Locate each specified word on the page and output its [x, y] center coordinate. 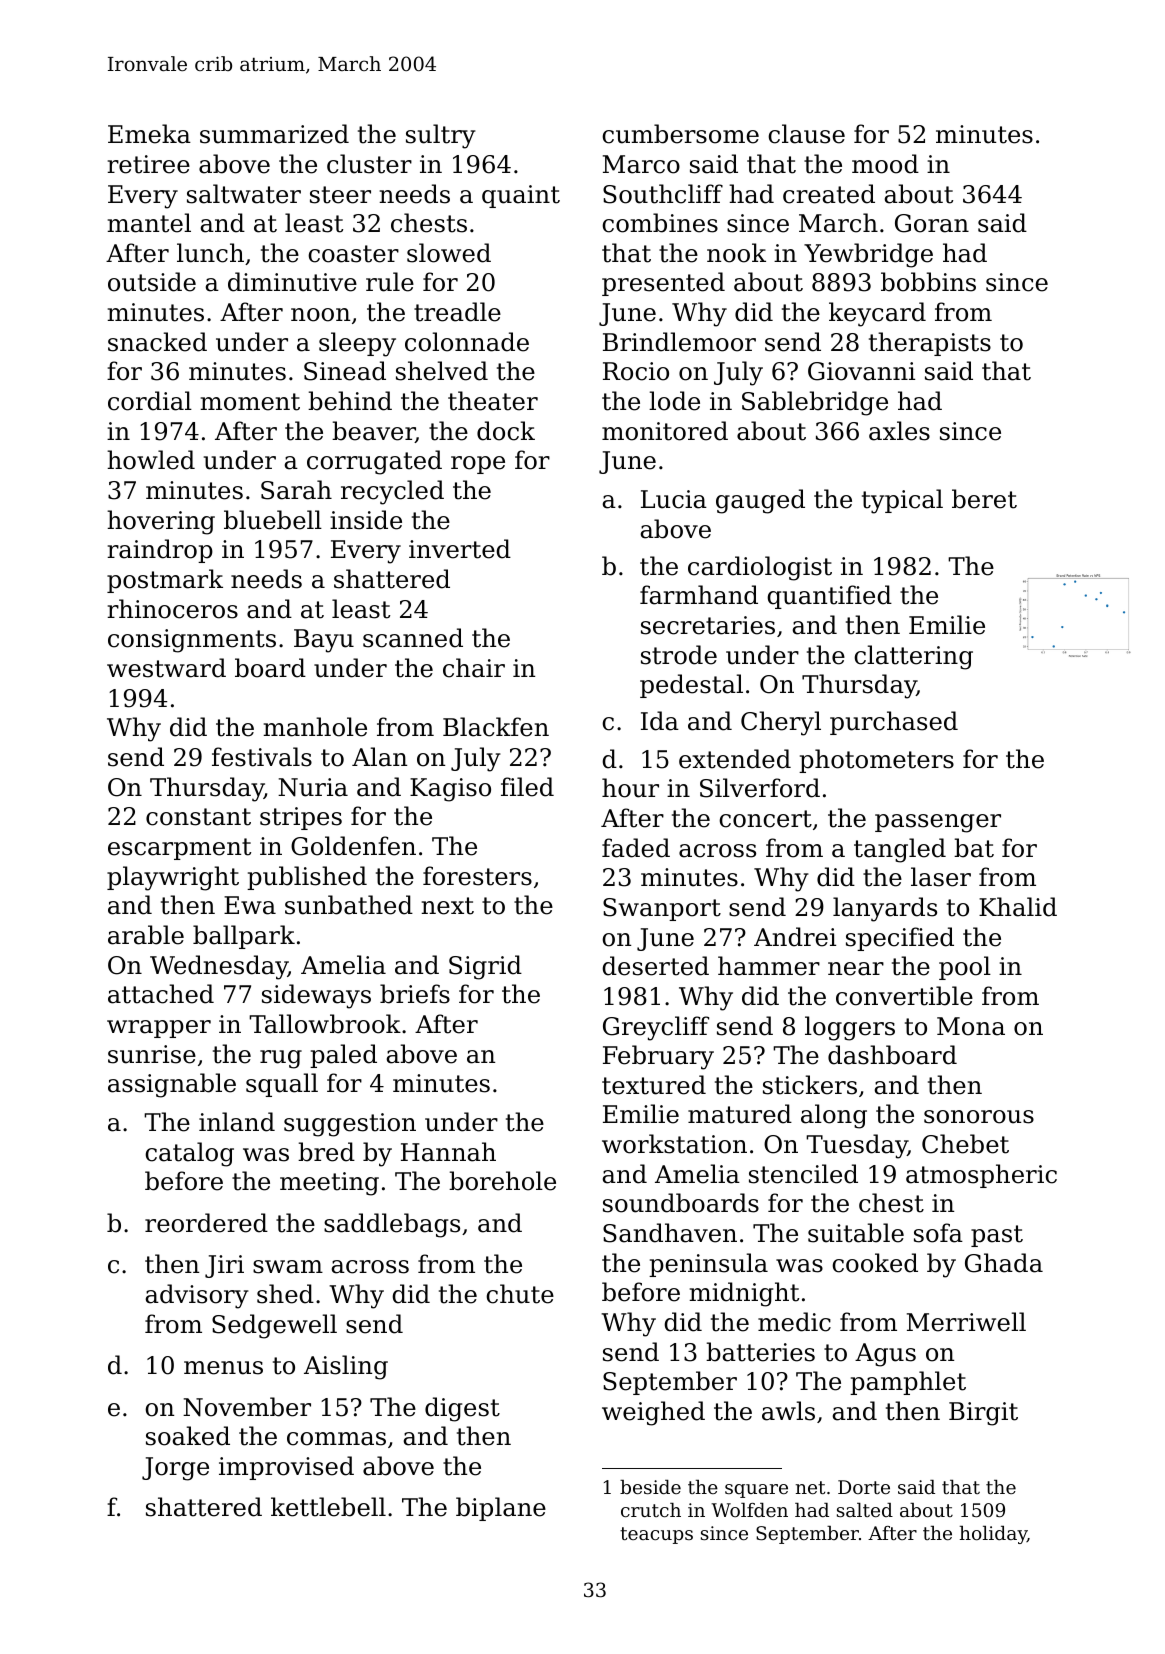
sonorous [979, 1117]
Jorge [175, 1469]
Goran [932, 223]
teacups [656, 1535]
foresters [477, 876]
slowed [449, 253]
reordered [206, 1223]
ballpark [244, 937]
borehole [502, 1181]
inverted [460, 549]
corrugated [374, 462]
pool [965, 968]
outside [152, 282]
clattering [913, 657]
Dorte [864, 1487]
